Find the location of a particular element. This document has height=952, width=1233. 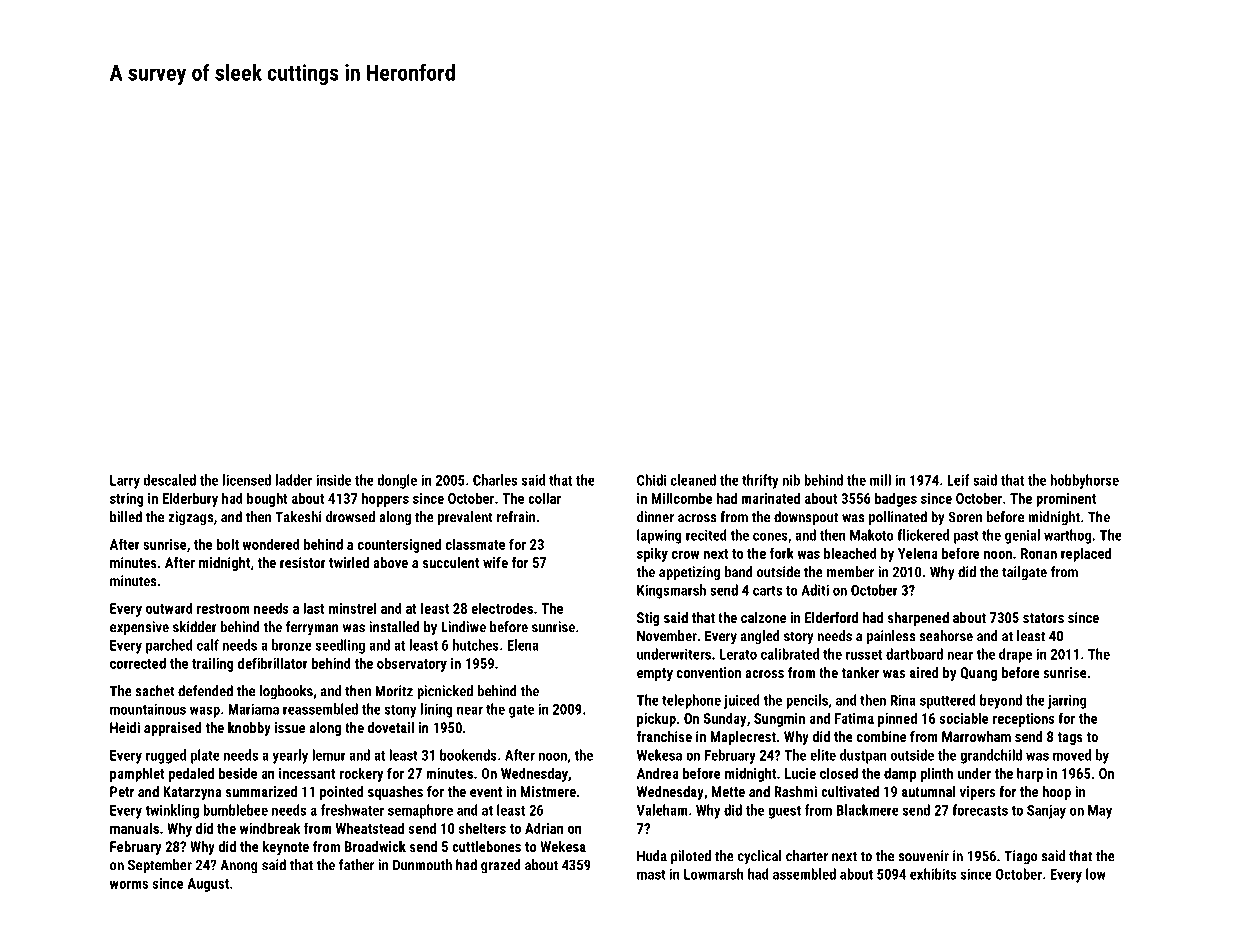

collar is located at coordinates (544, 498).
